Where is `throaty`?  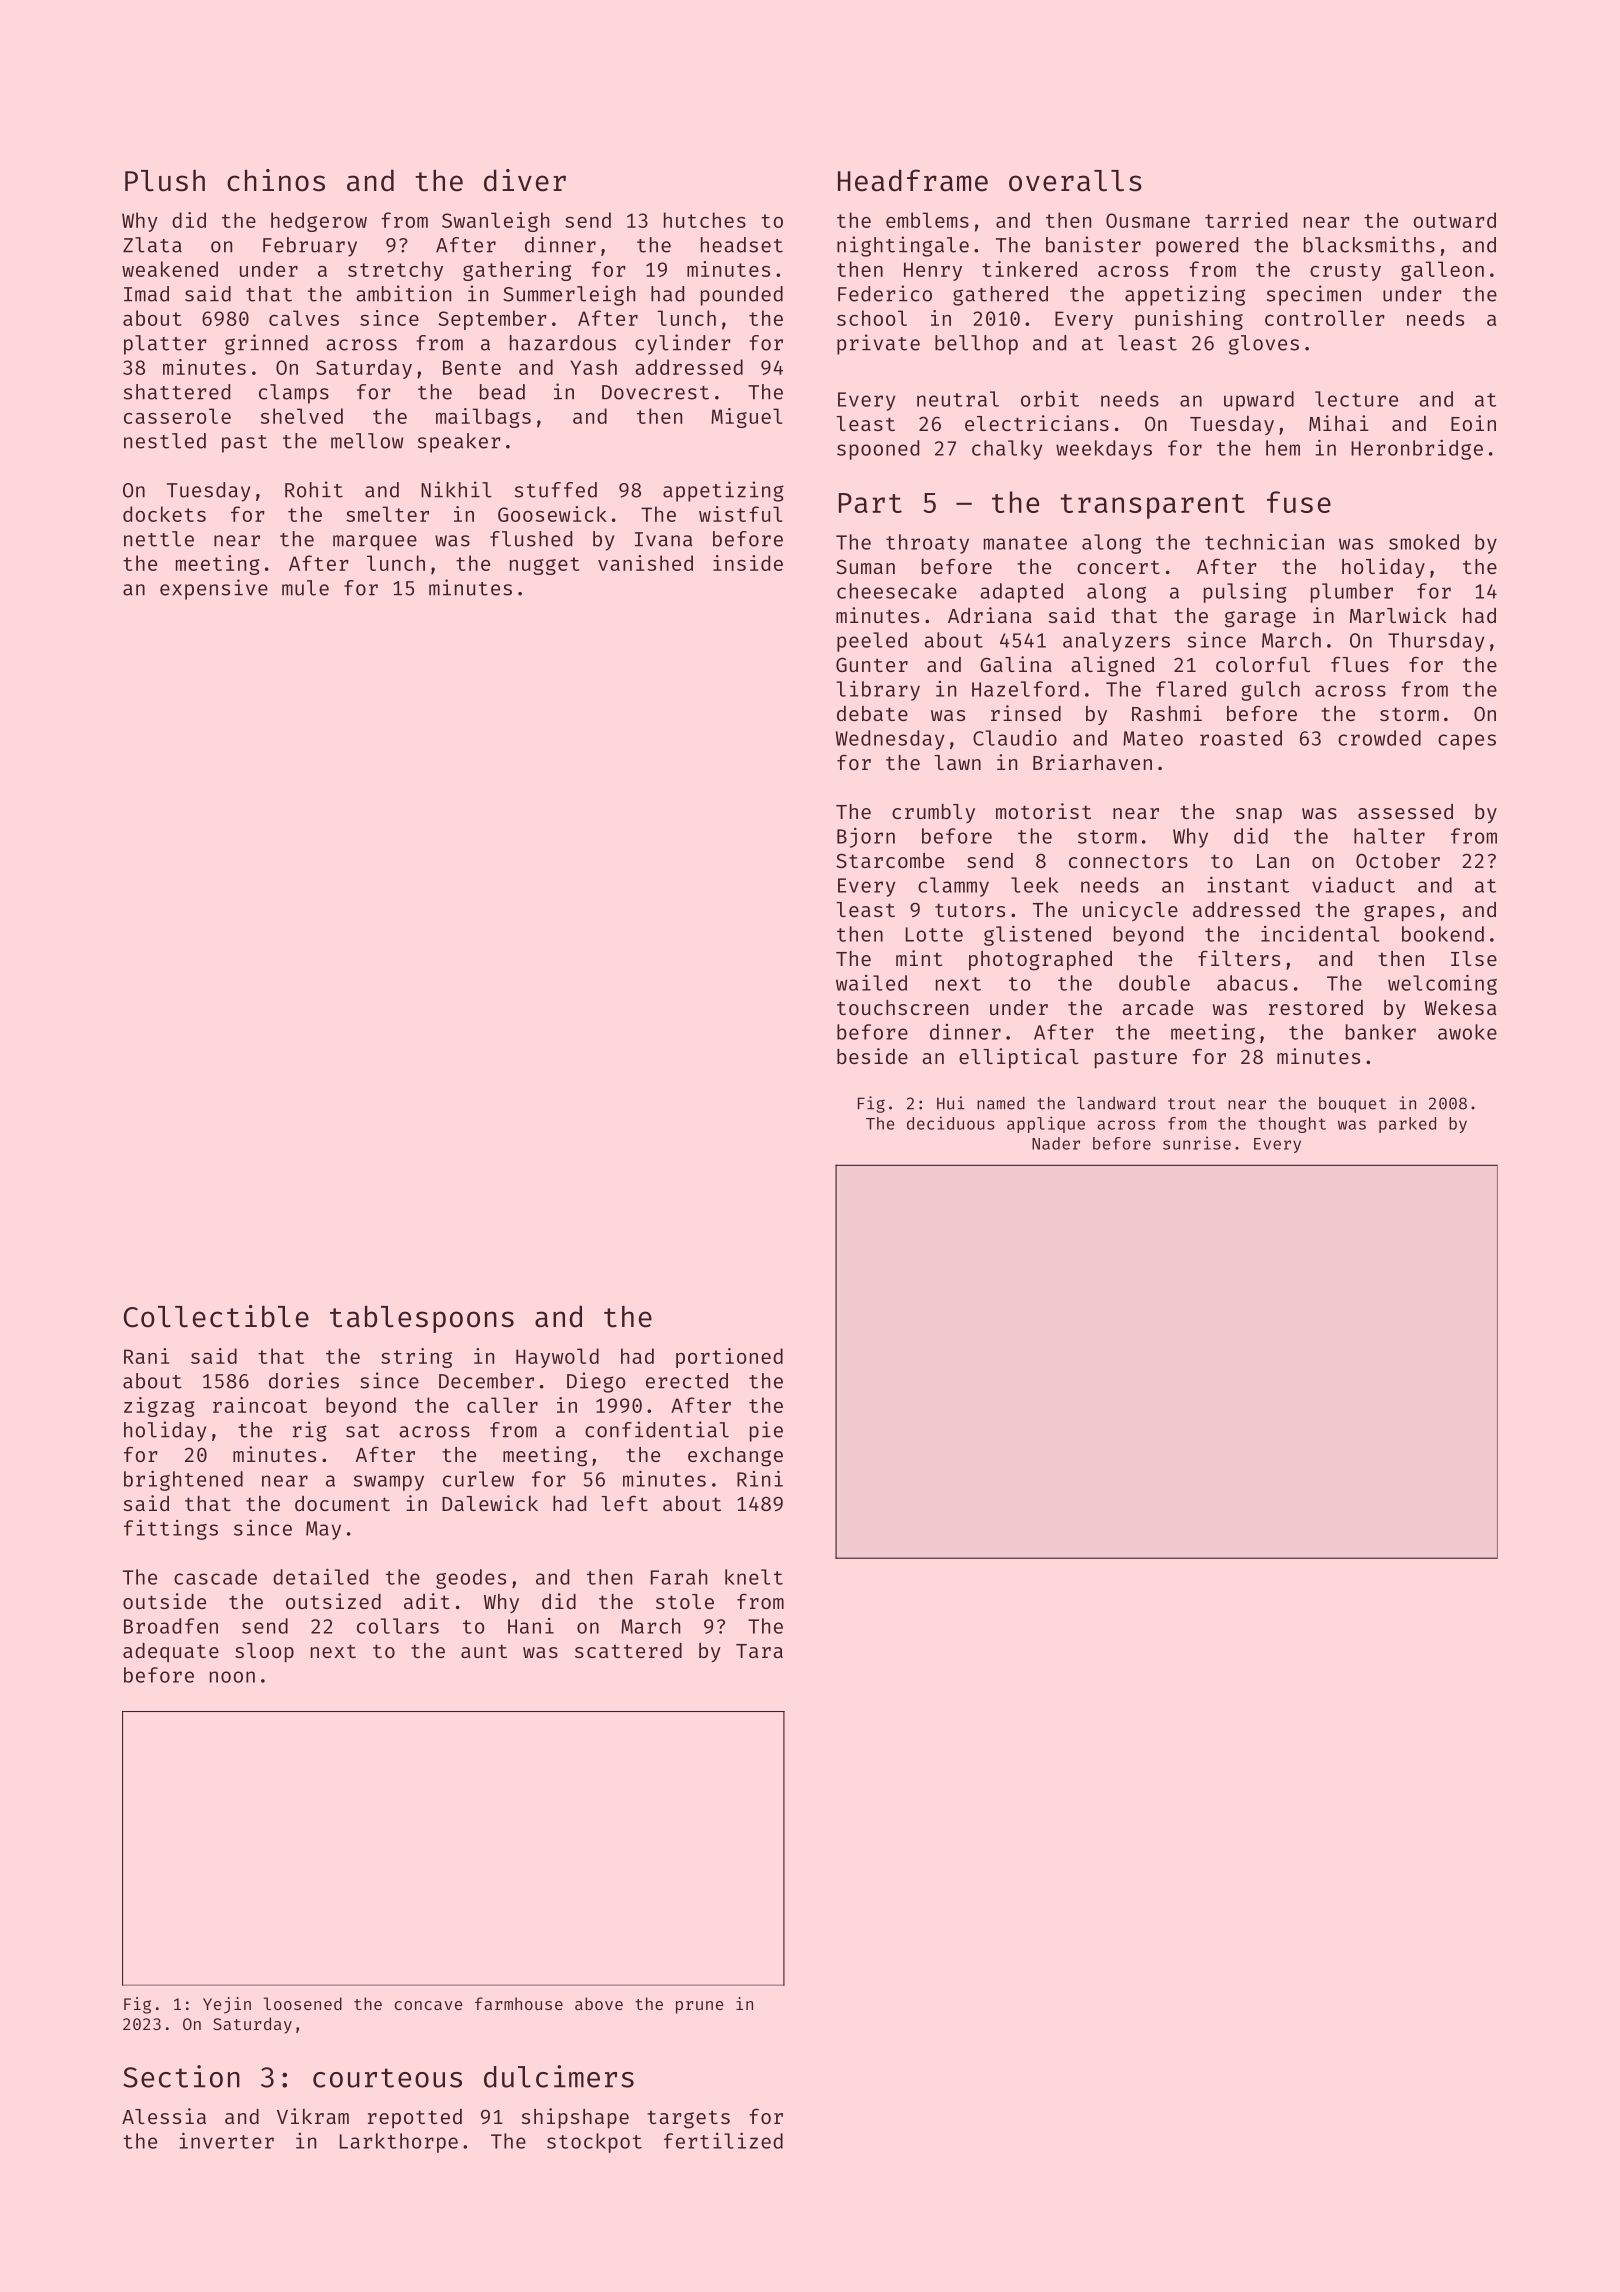 throaty is located at coordinates (927, 544).
